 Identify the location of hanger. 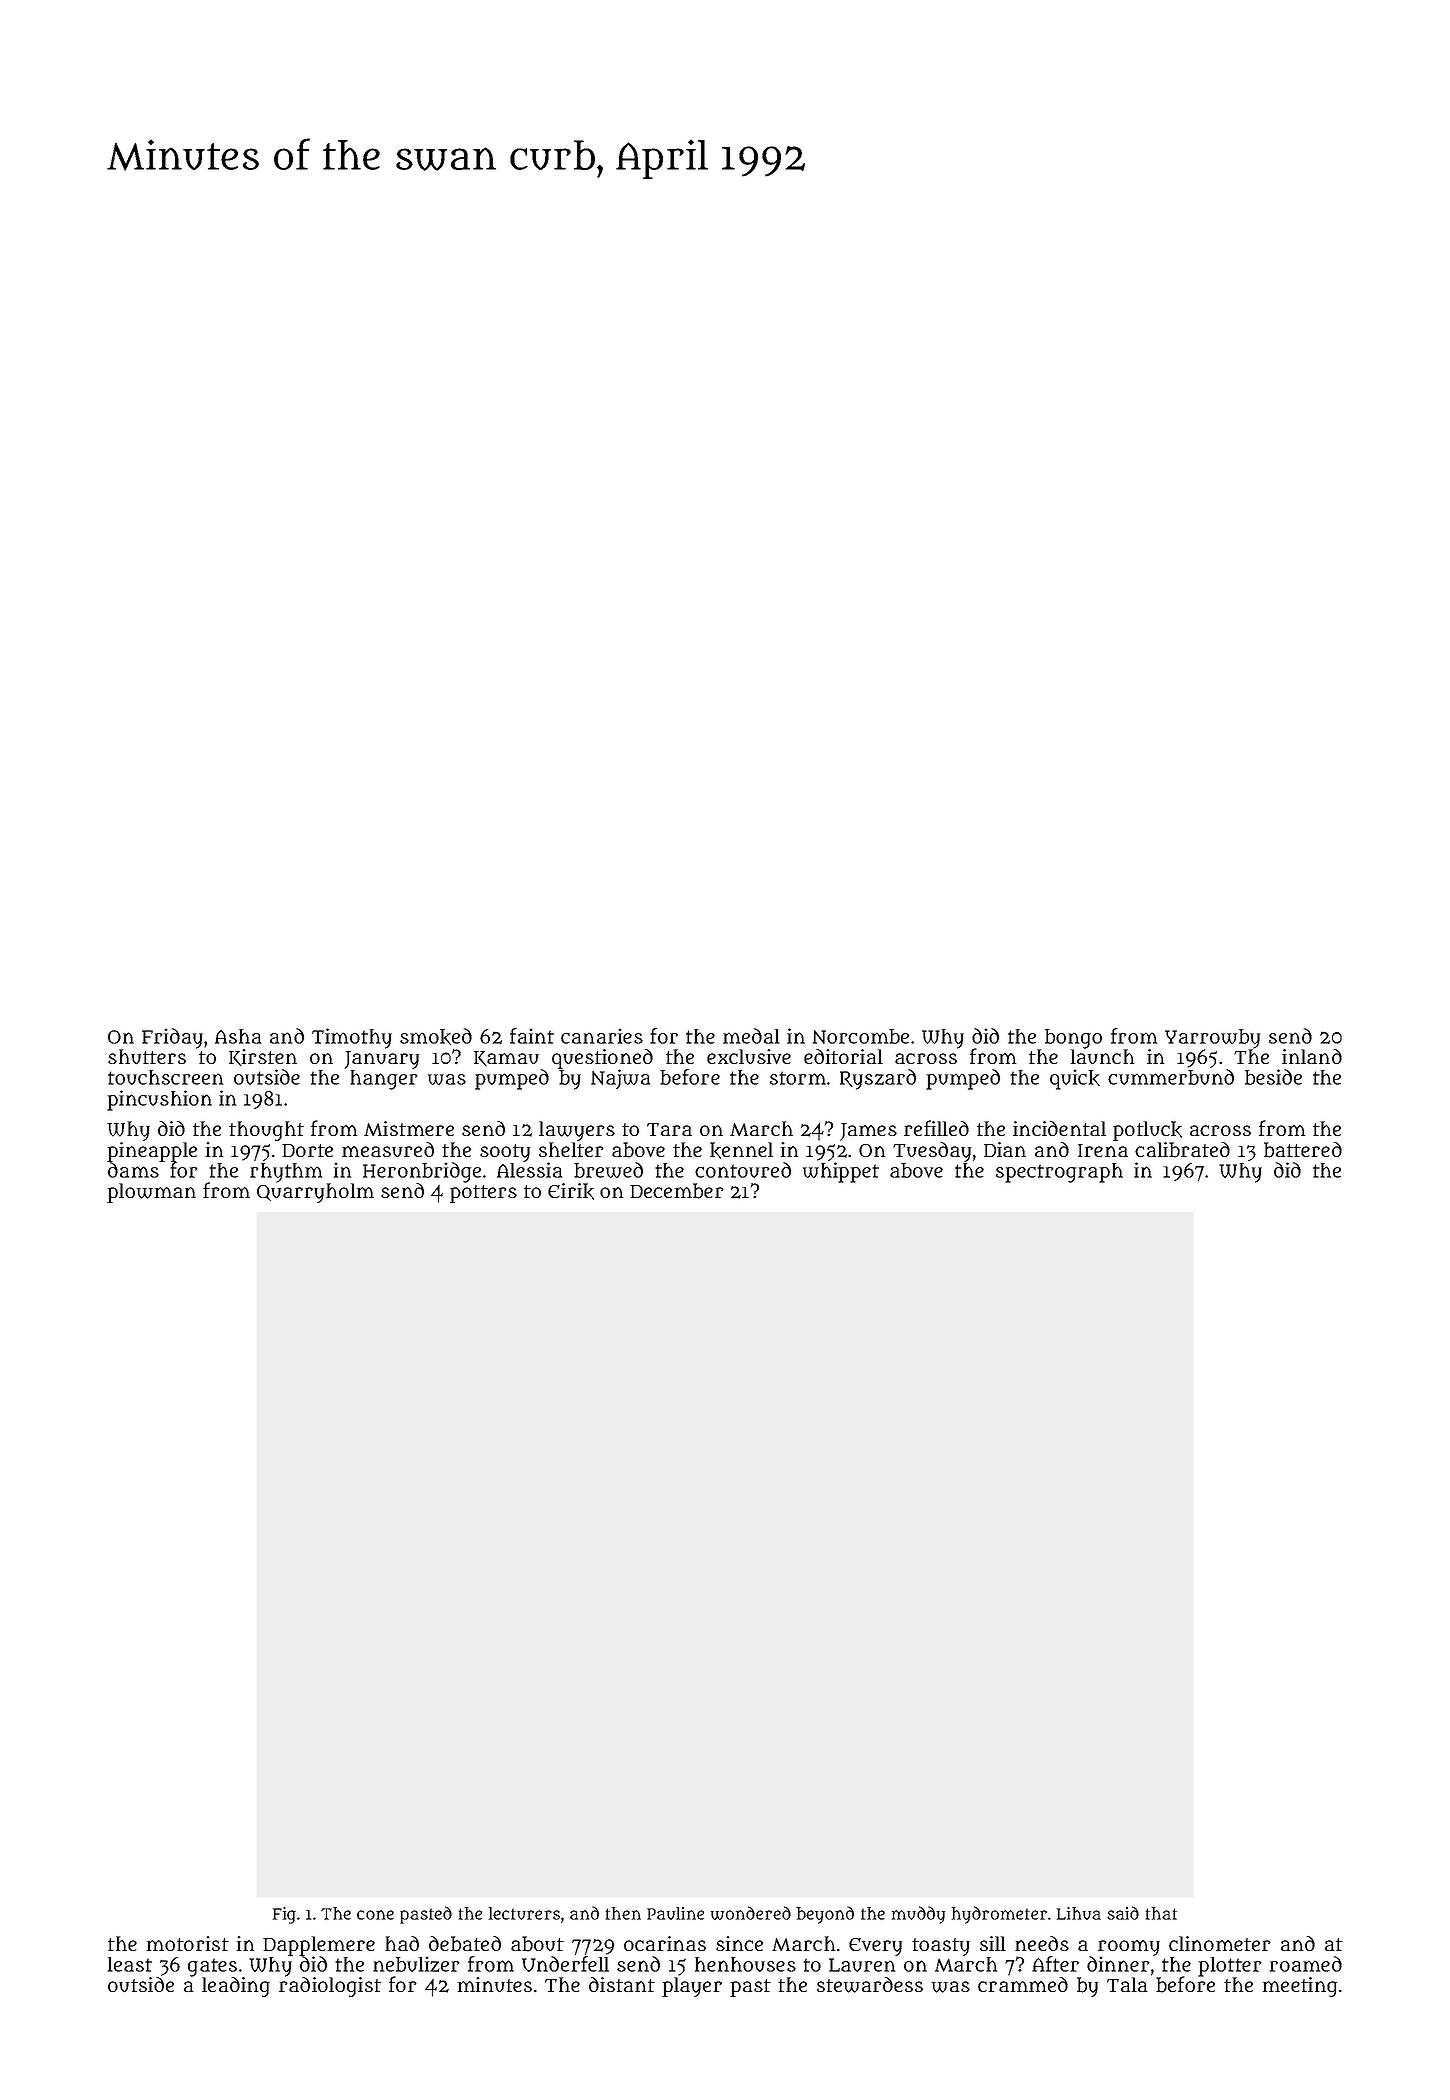
(383, 1080).
